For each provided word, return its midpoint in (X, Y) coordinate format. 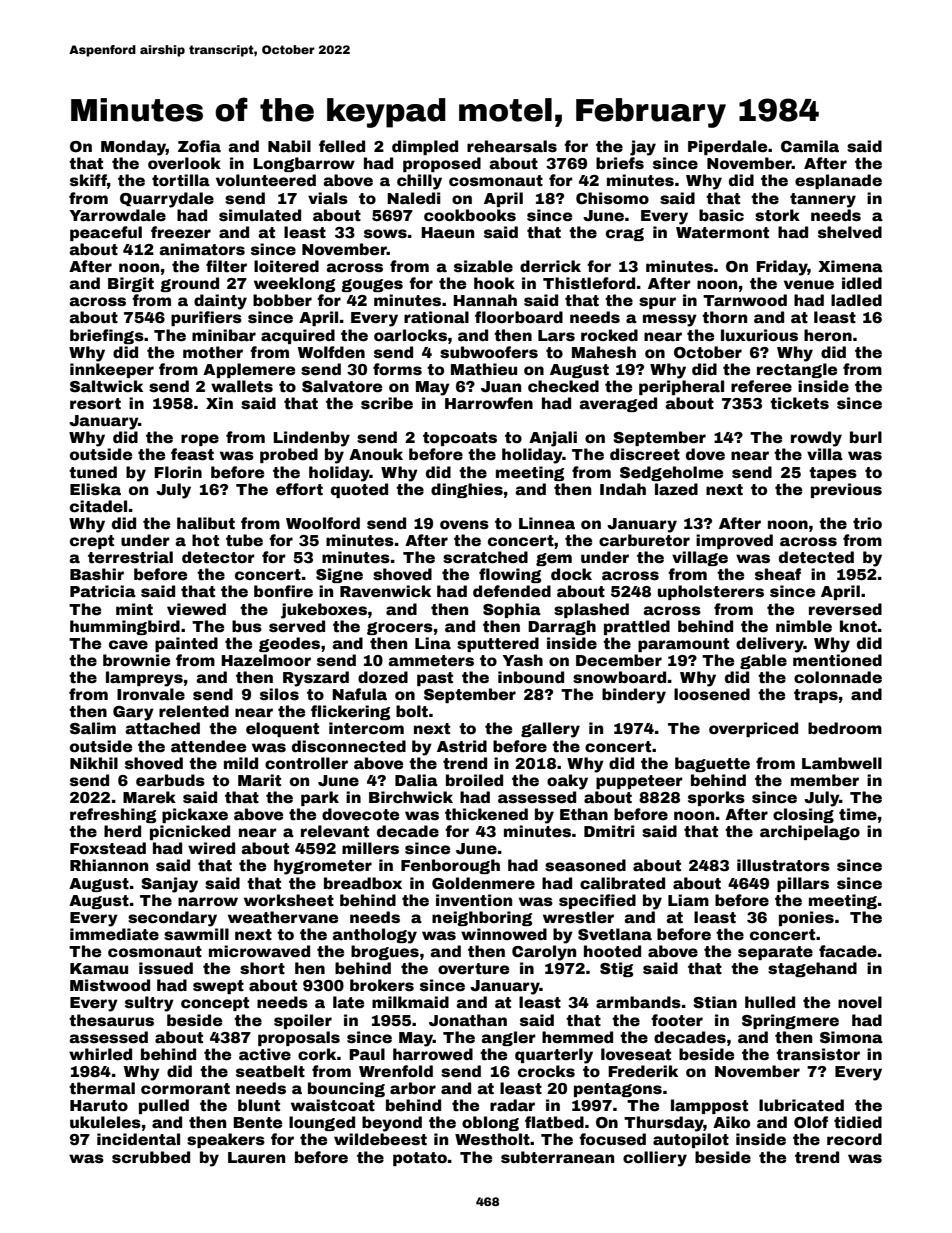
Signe (339, 575)
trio (867, 523)
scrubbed (151, 1157)
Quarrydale (167, 200)
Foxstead (108, 848)
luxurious (759, 335)
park (320, 798)
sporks (716, 798)
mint (134, 609)
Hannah (485, 300)
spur (657, 303)
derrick (550, 266)
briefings (107, 336)
